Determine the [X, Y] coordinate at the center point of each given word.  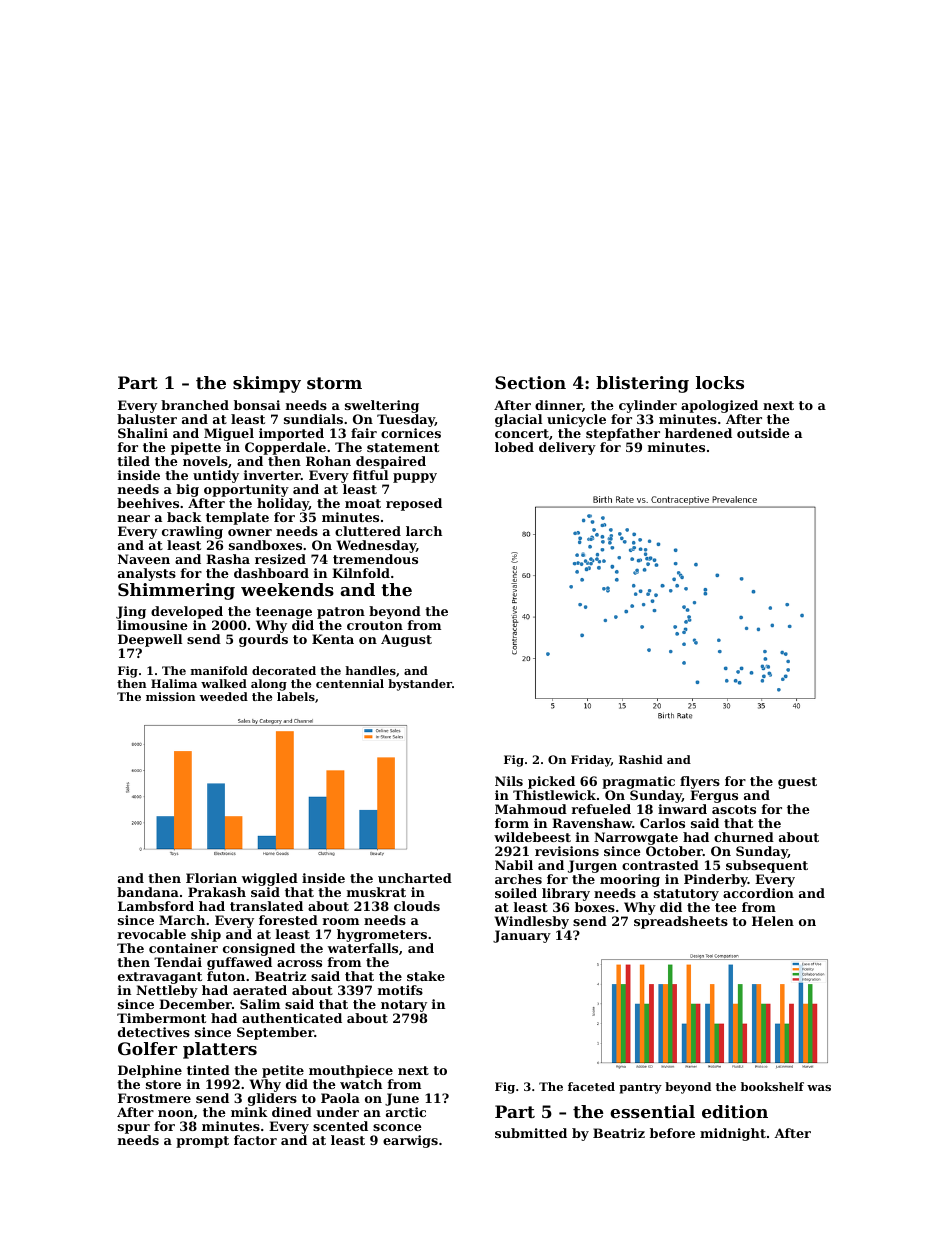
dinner [558, 405]
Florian [211, 878]
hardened [698, 433]
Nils [509, 781]
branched [195, 405]
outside [763, 433]
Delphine [150, 1071]
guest [797, 783]
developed [187, 612]
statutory [686, 895]
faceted [591, 1086]
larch [424, 531]
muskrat [376, 892]
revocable [151, 934]
